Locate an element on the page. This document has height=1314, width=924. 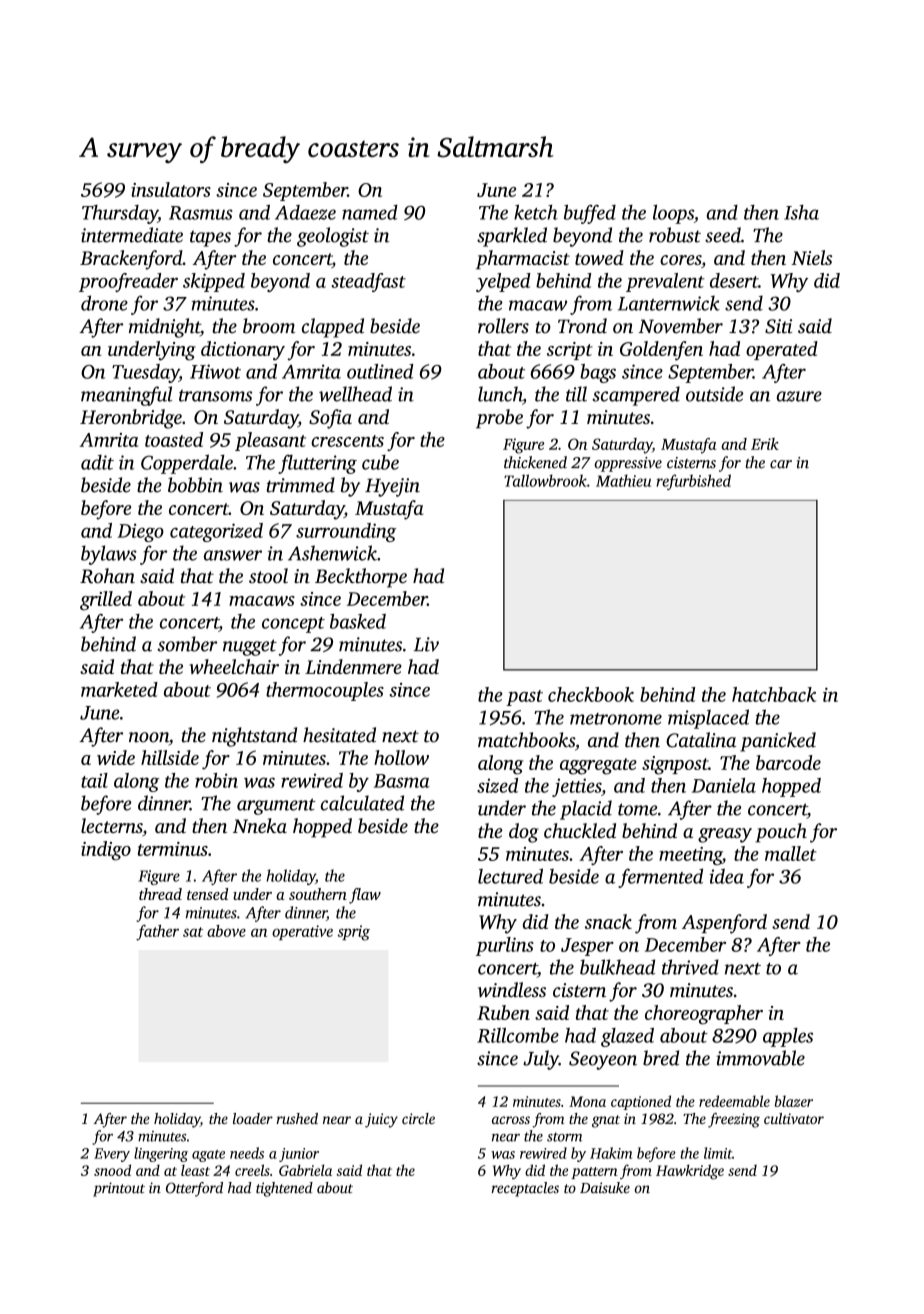
rushed is located at coordinates (297, 1118).
